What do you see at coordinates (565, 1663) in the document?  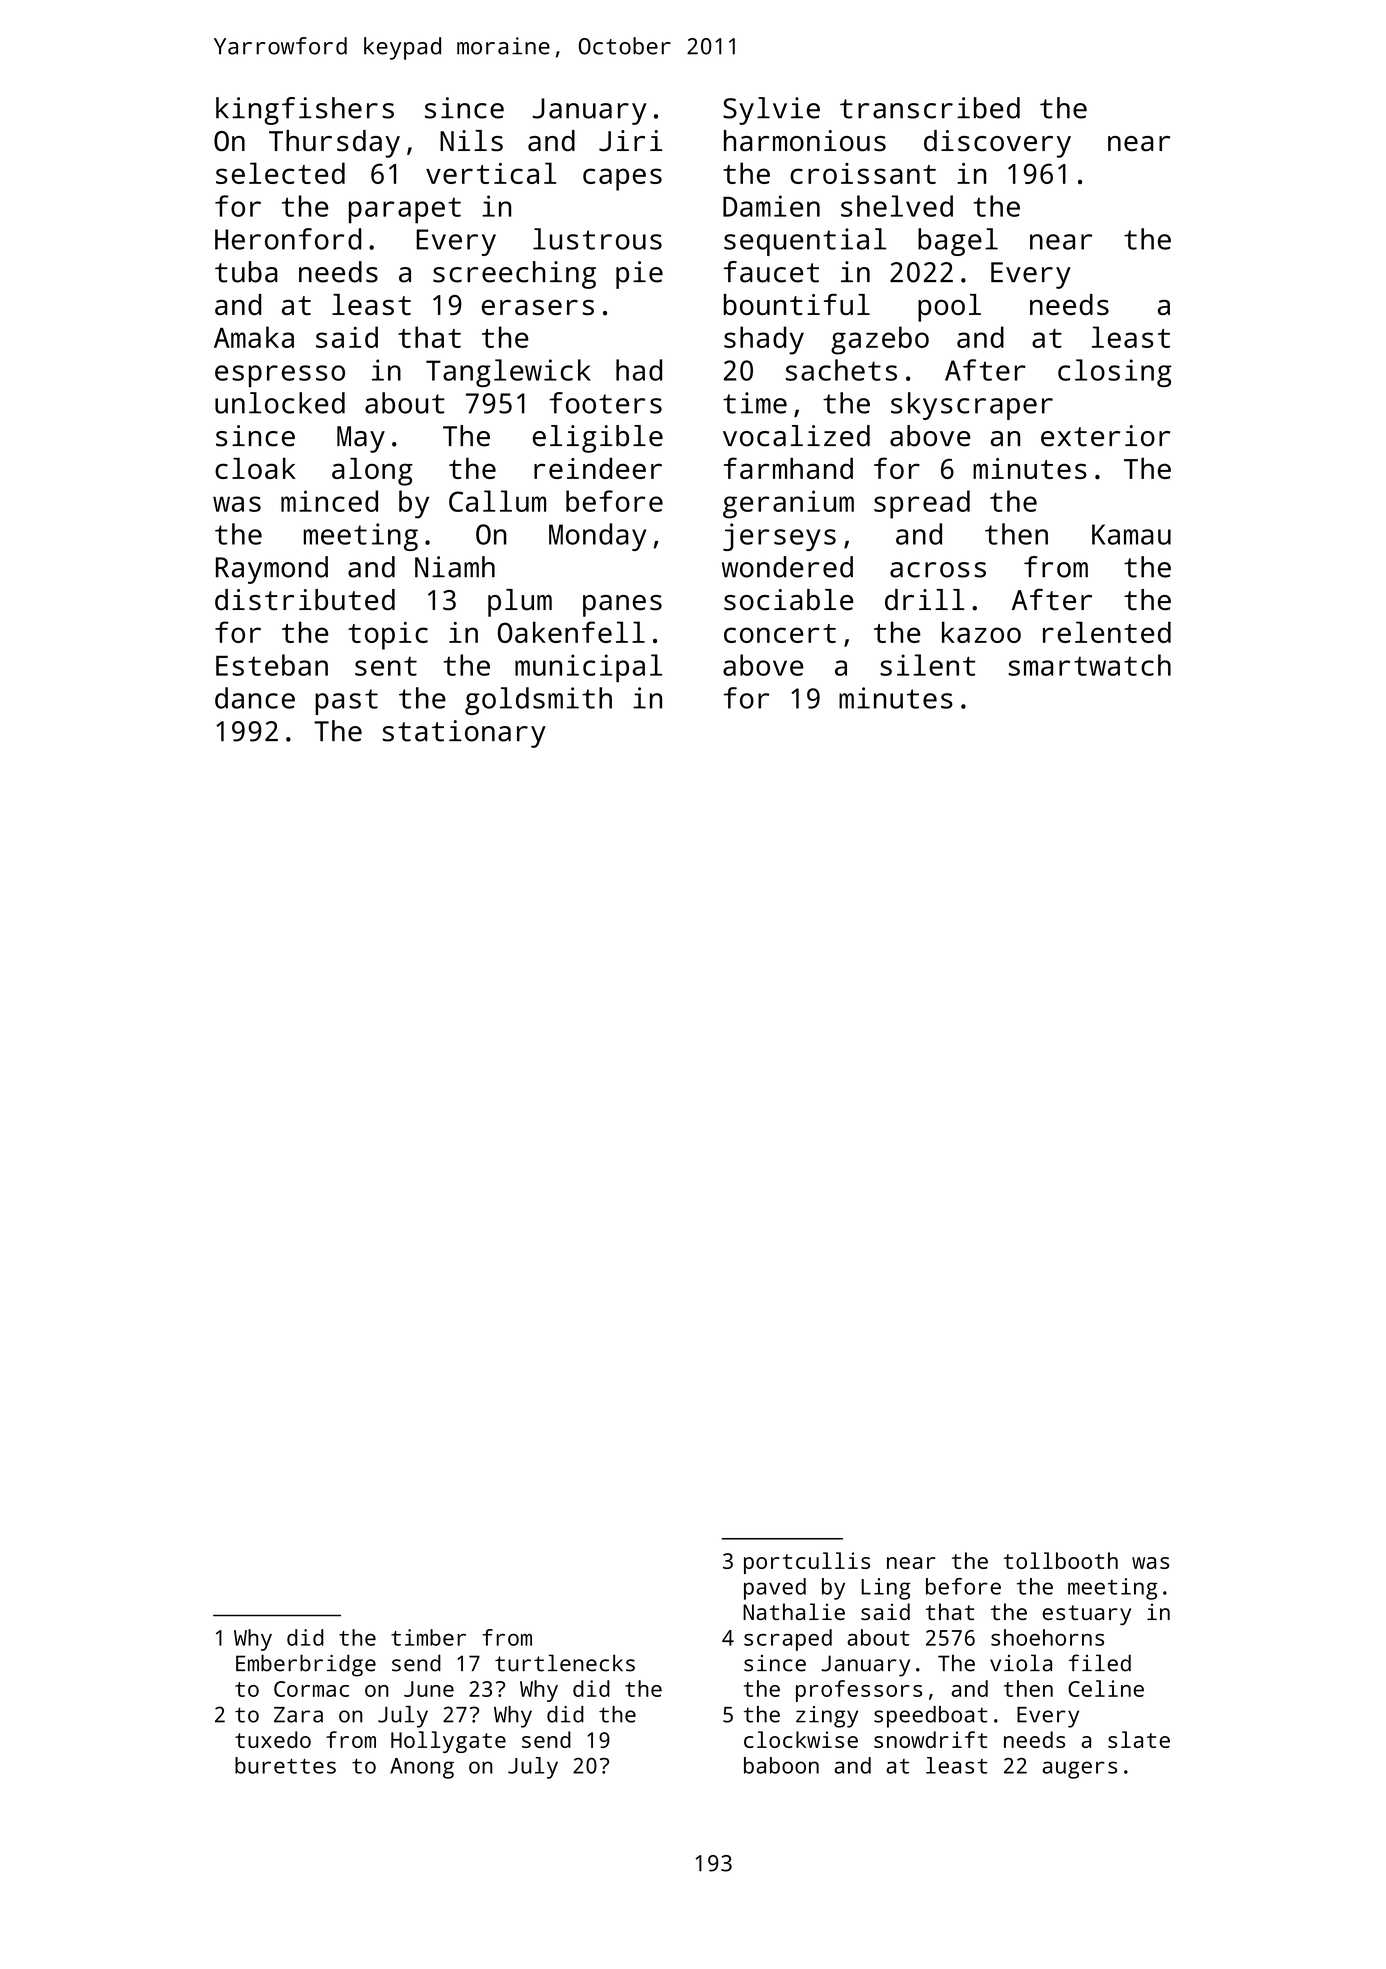 I see `turtlenecks` at bounding box center [565, 1663].
